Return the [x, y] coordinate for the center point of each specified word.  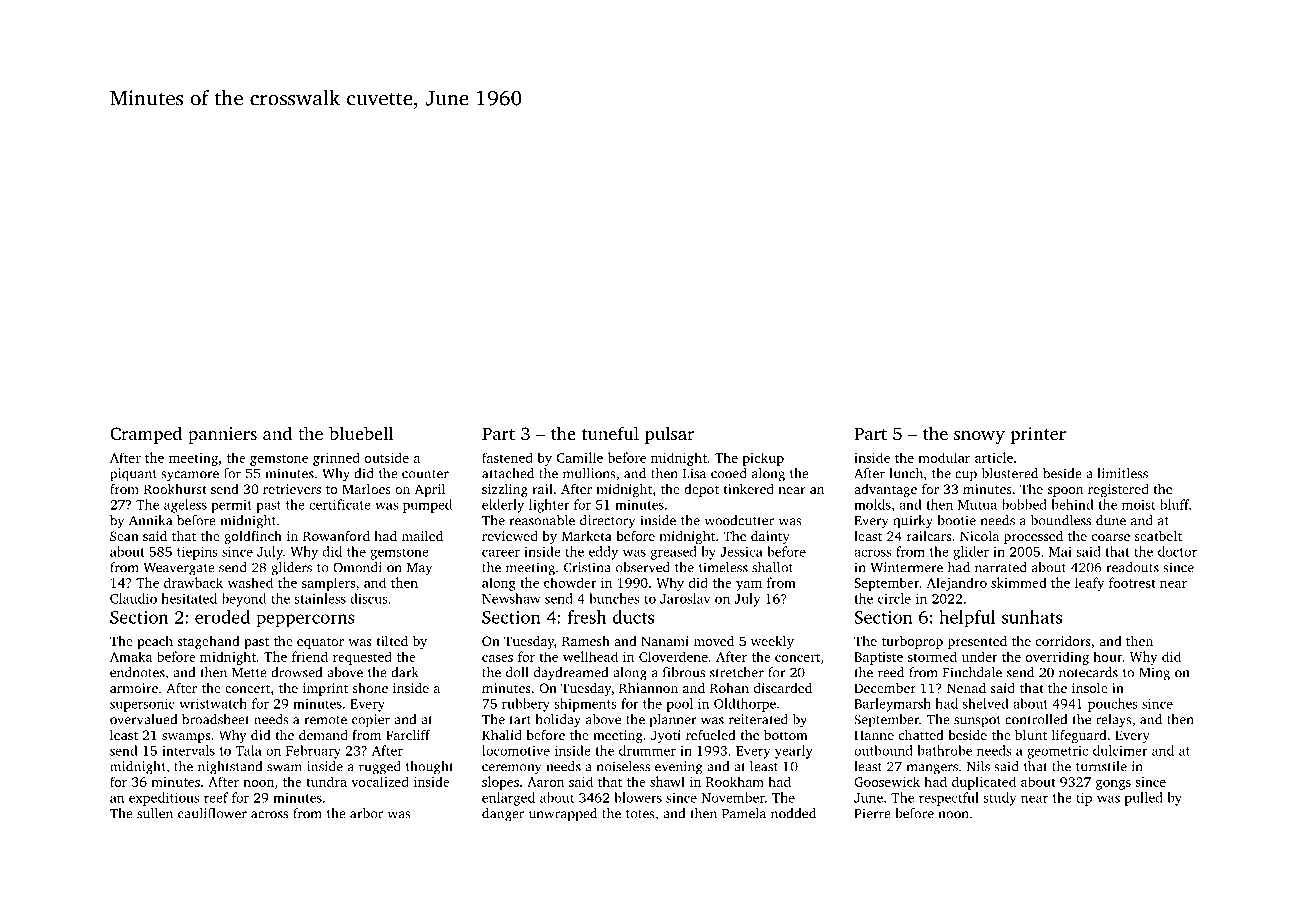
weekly [772, 642]
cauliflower [212, 813]
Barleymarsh [892, 705]
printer [1038, 435]
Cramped [146, 435]
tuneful [610, 433]
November [733, 797]
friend [310, 656]
